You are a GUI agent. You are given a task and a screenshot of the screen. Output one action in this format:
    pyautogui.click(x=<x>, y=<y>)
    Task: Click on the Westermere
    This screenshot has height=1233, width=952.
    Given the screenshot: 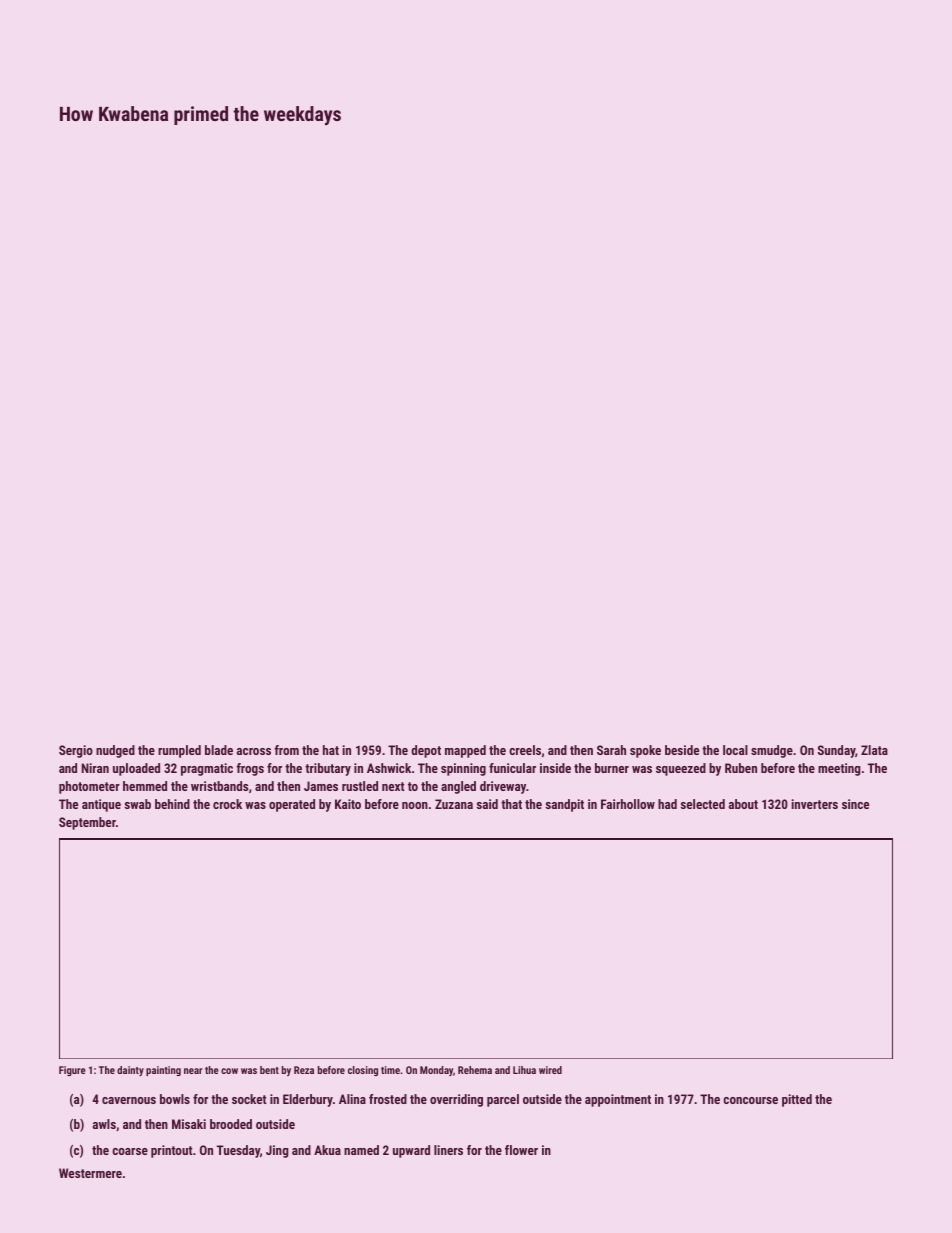 What is the action you would take?
    pyautogui.click(x=90, y=1173)
